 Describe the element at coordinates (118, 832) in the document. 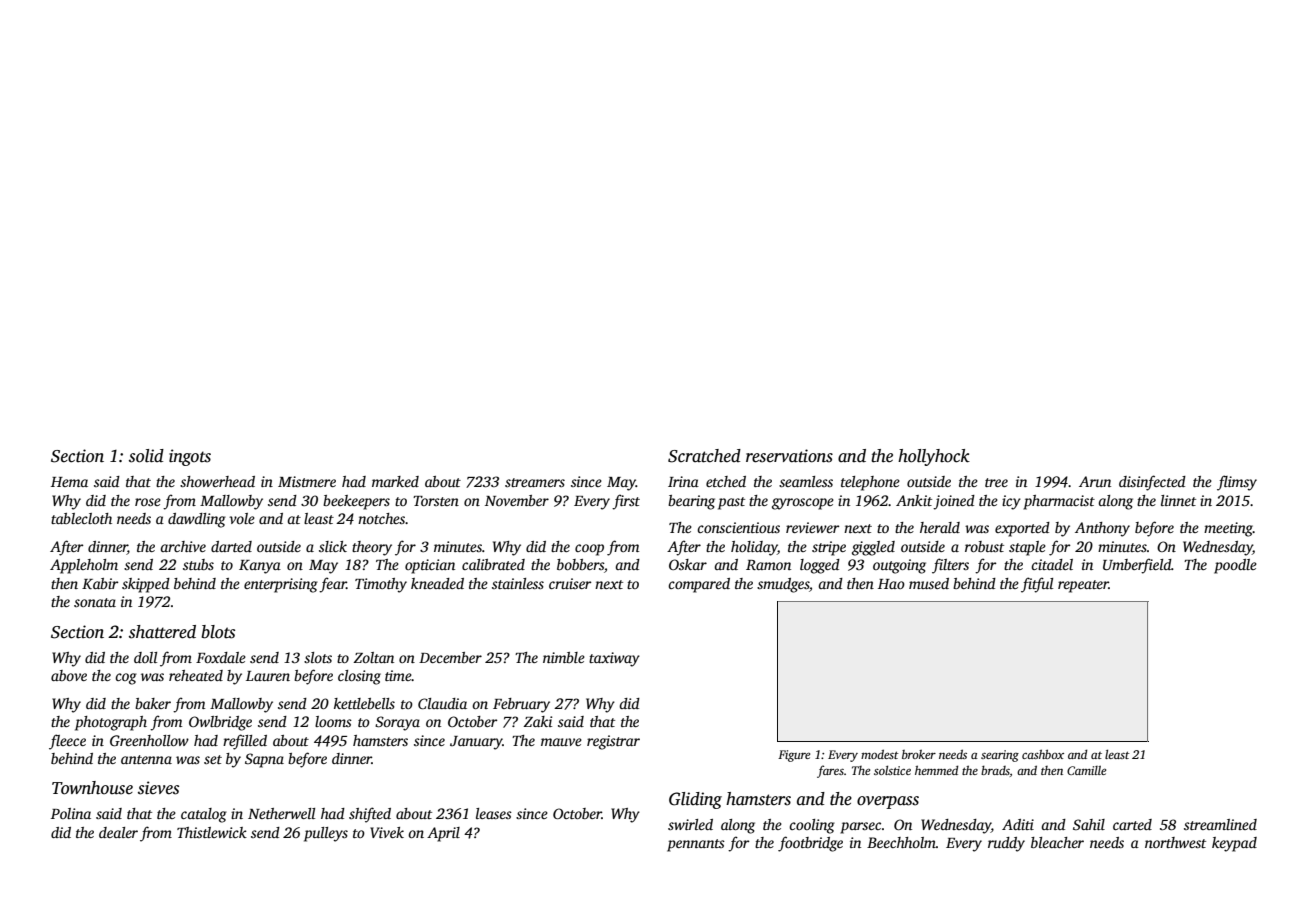

I see `dealer` at that location.
